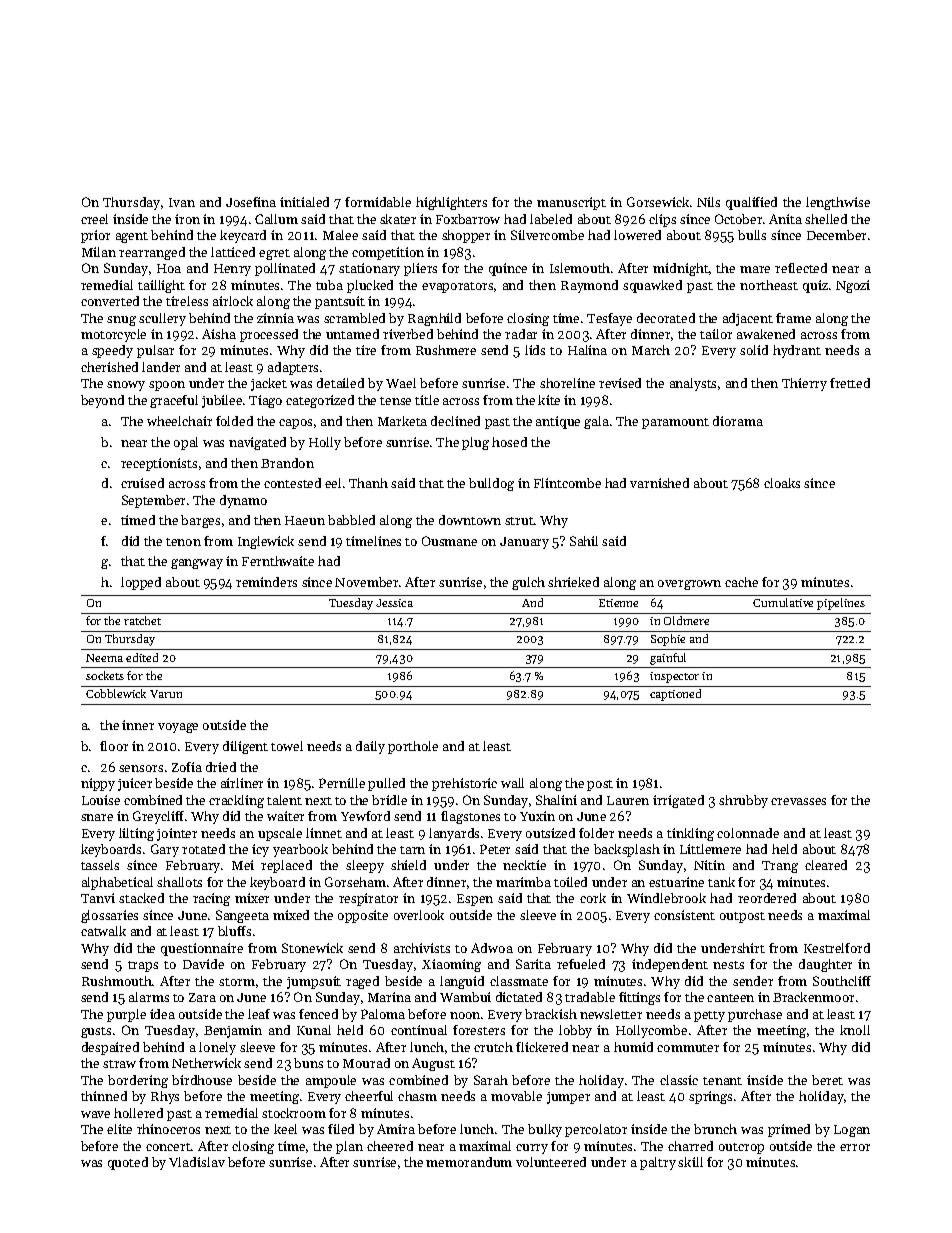 This document has height=1233, width=952. I want to click on bulldog, so click(491, 484).
